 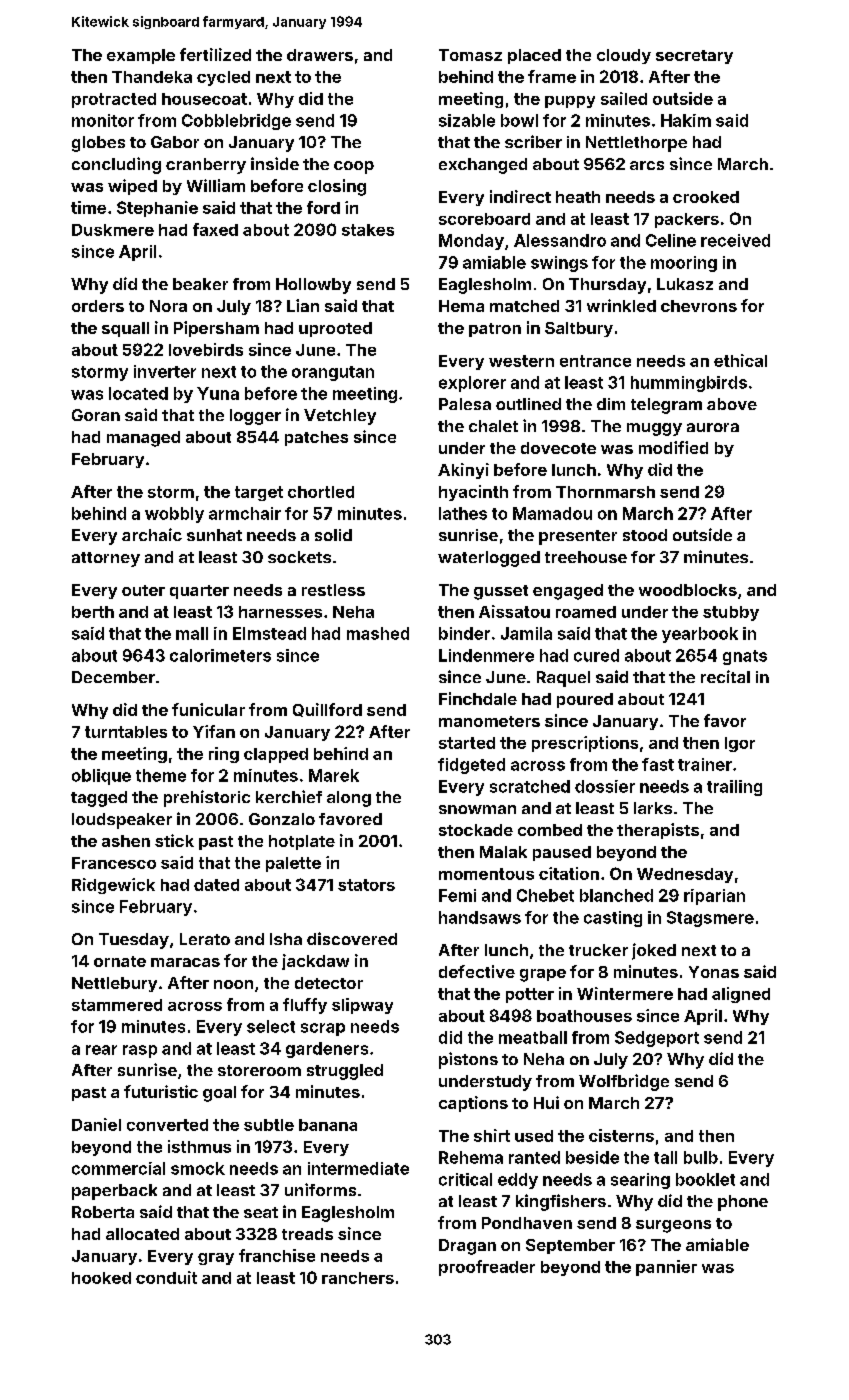 I want to click on eddy, so click(x=518, y=1181).
